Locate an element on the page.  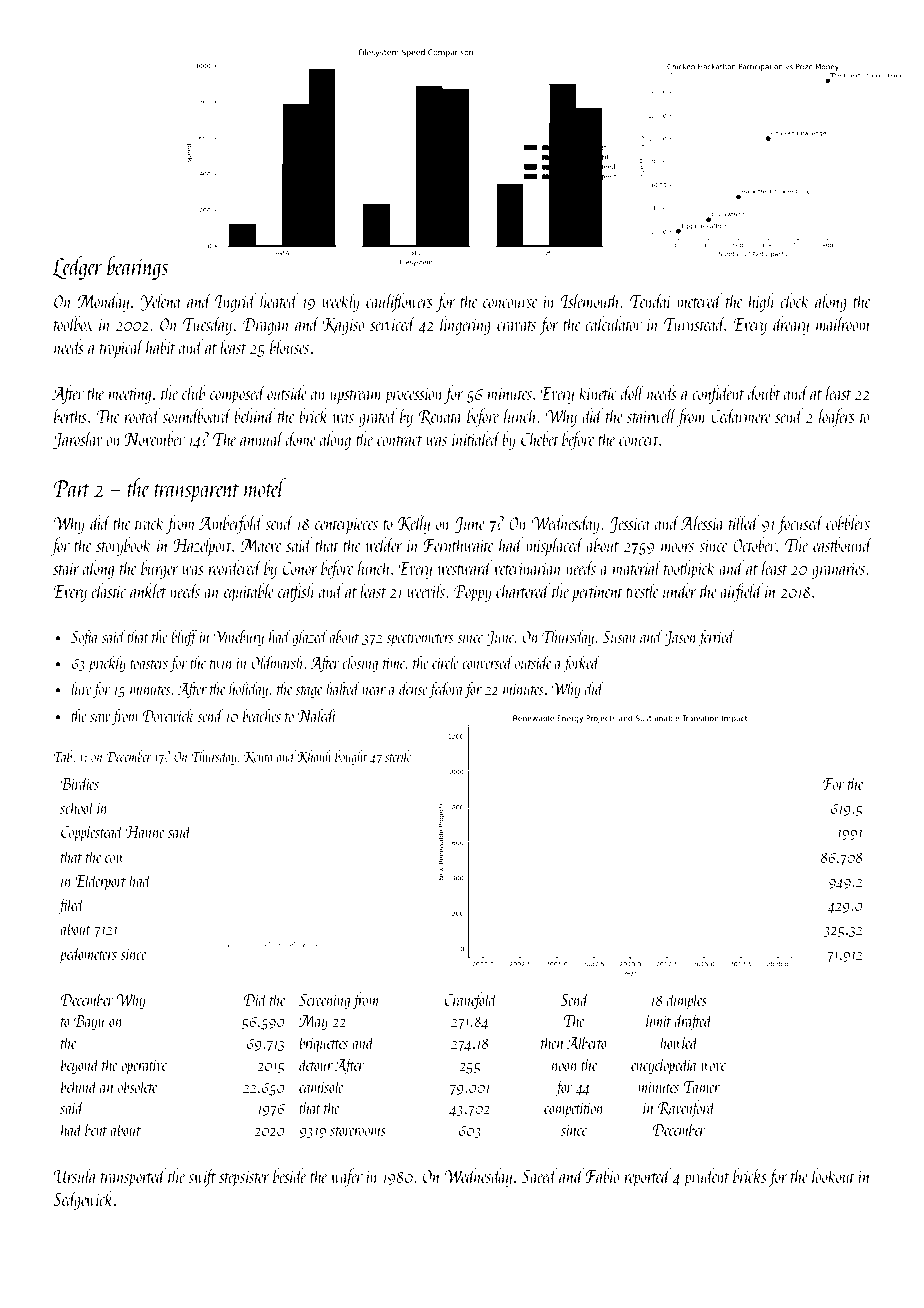
filed is located at coordinates (71, 906).
